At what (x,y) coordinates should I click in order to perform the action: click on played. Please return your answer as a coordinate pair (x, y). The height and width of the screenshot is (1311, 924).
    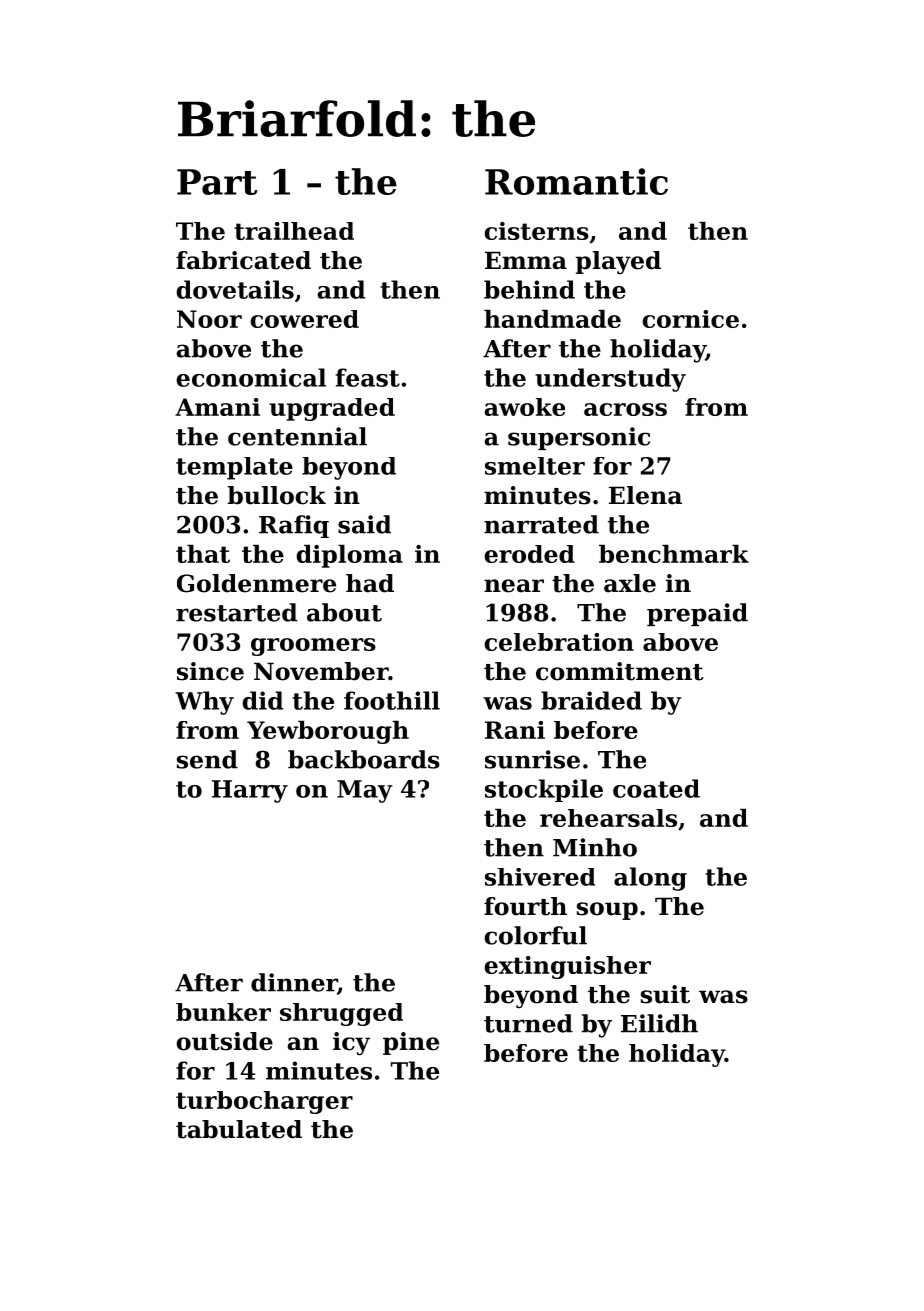
    Looking at the image, I should click on (618, 262).
